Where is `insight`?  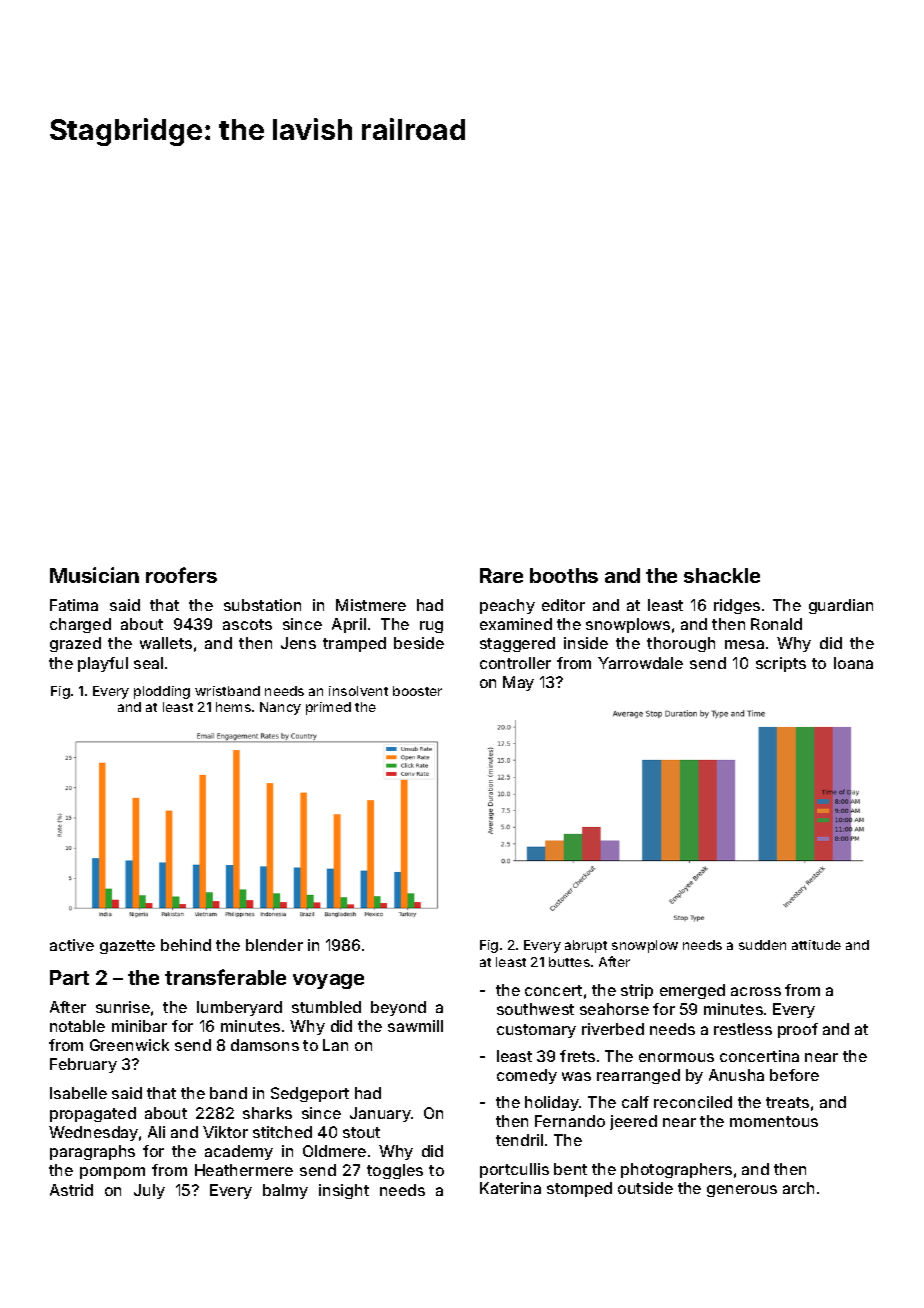 insight is located at coordinates (344, 1191).
